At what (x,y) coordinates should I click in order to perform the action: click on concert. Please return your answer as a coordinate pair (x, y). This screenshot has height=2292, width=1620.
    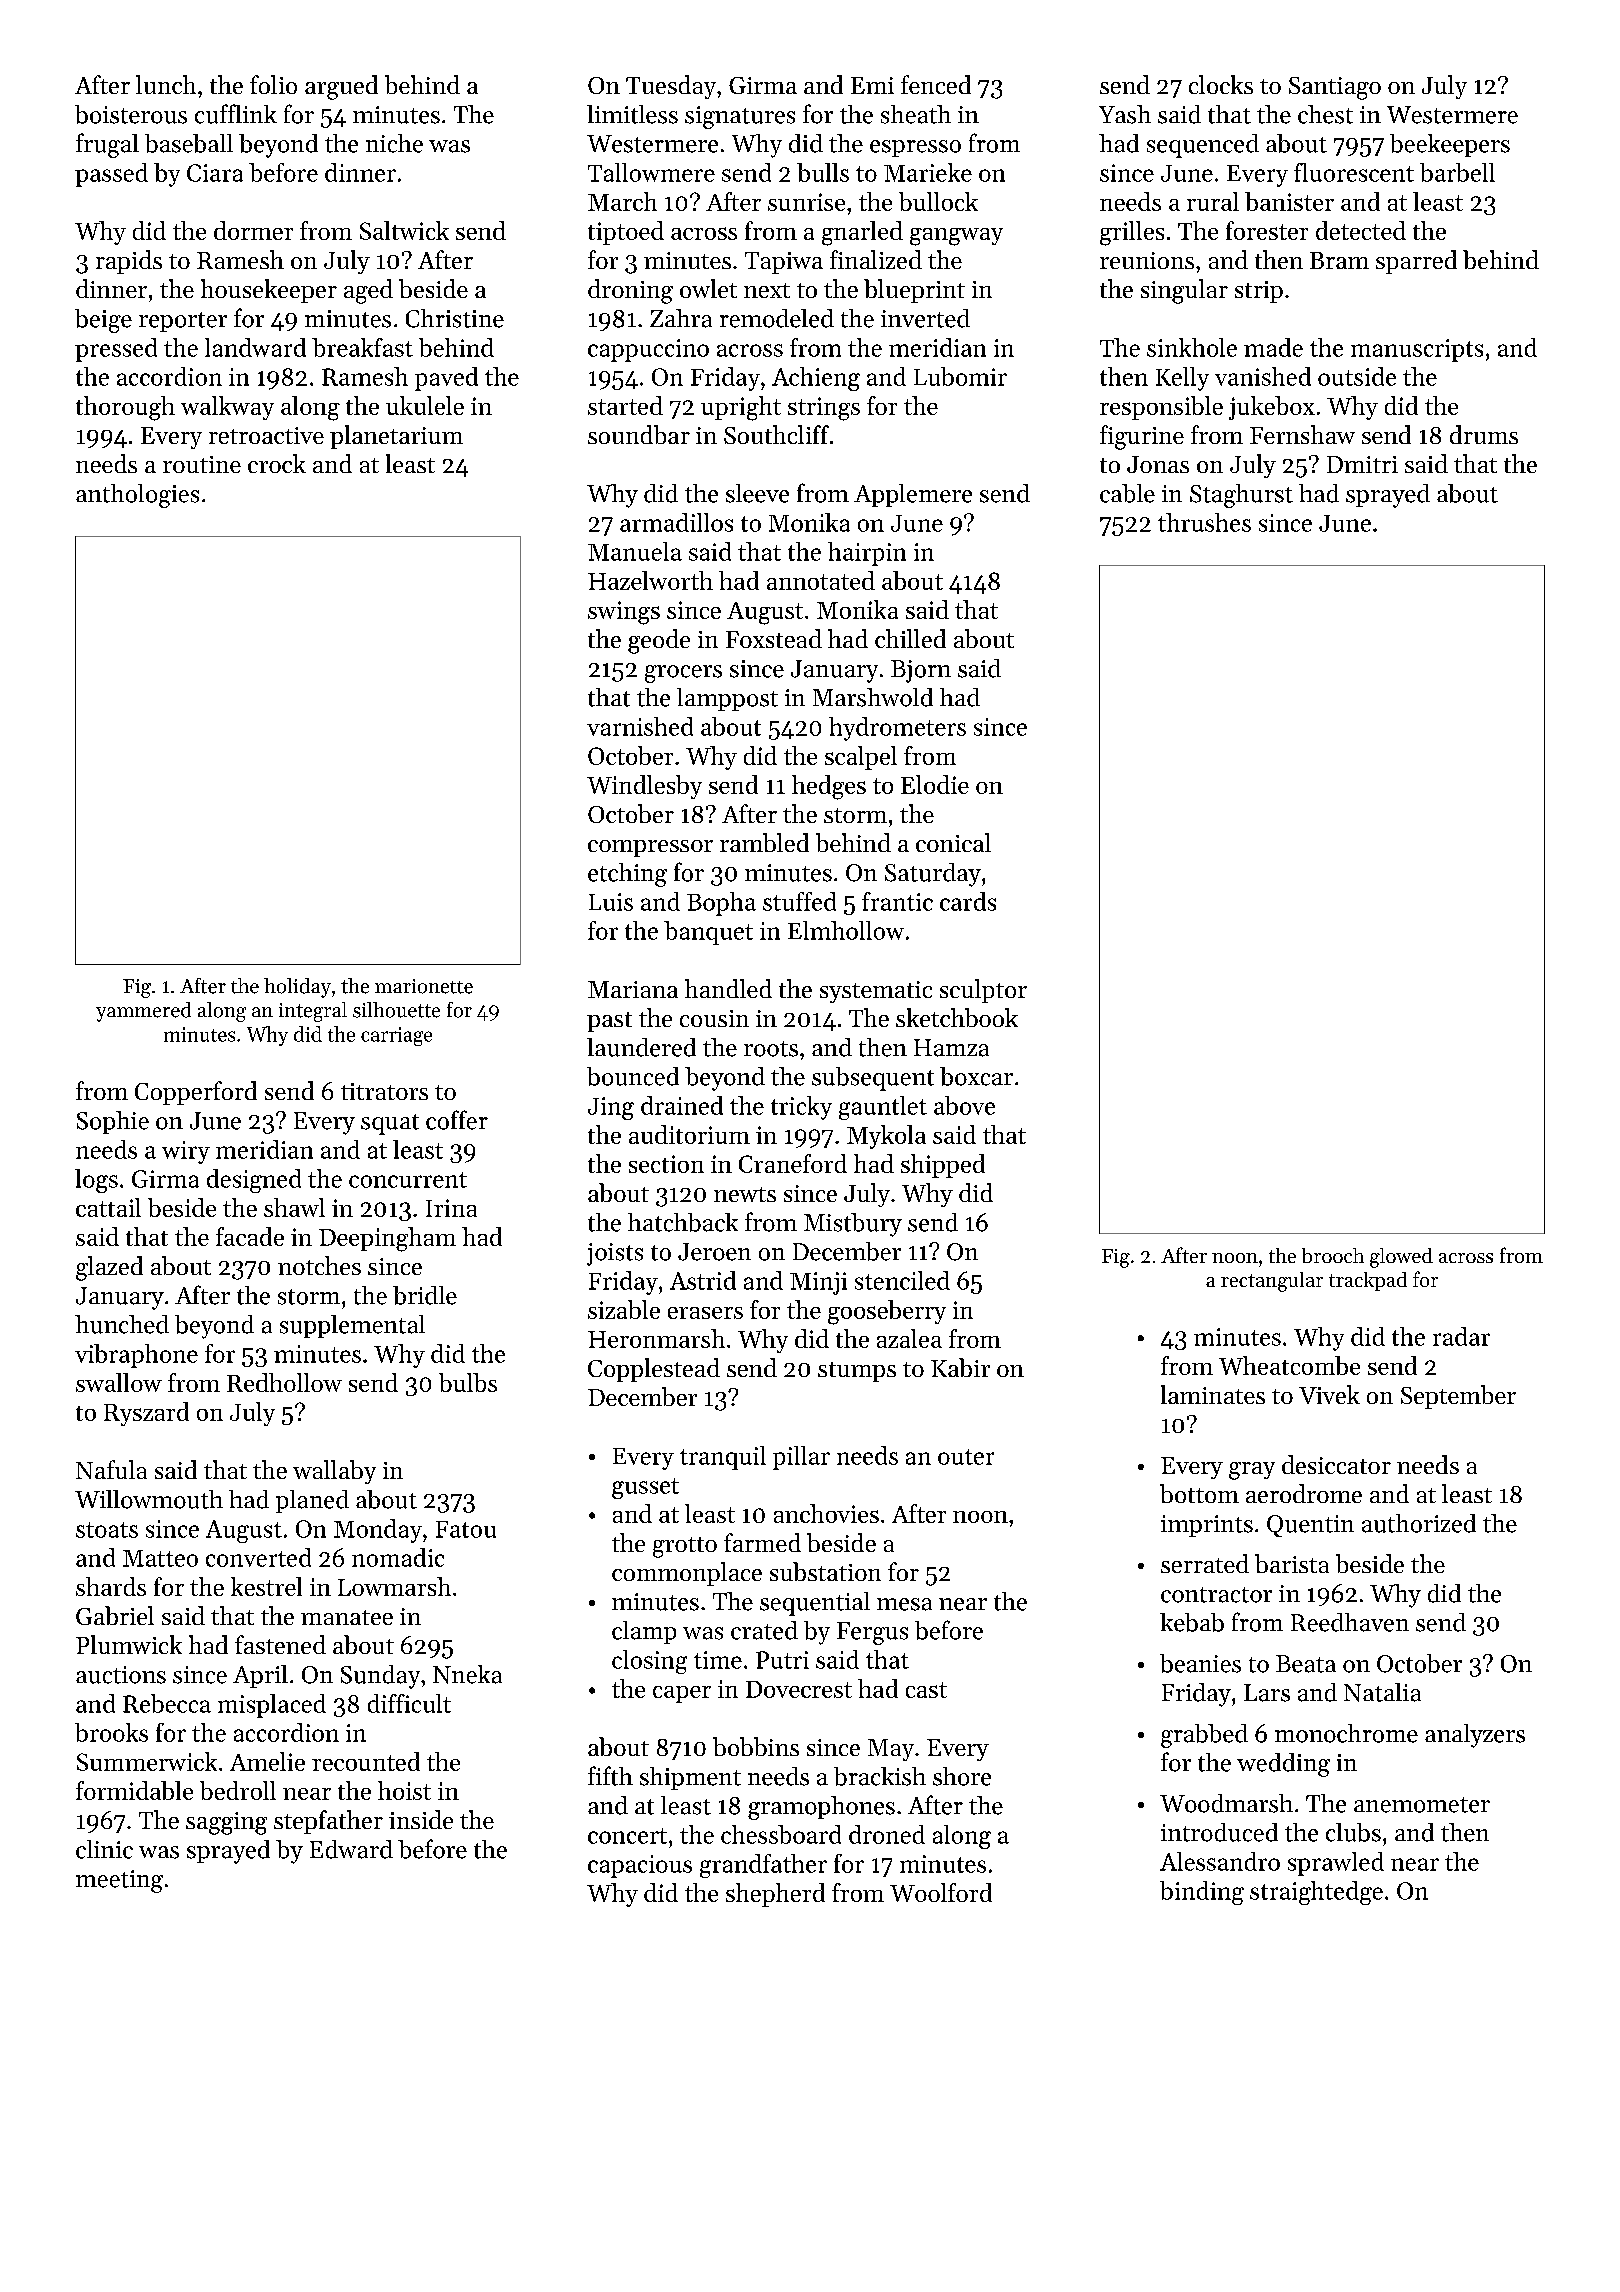
    Looking at the image, I should click on (627, 1836).
